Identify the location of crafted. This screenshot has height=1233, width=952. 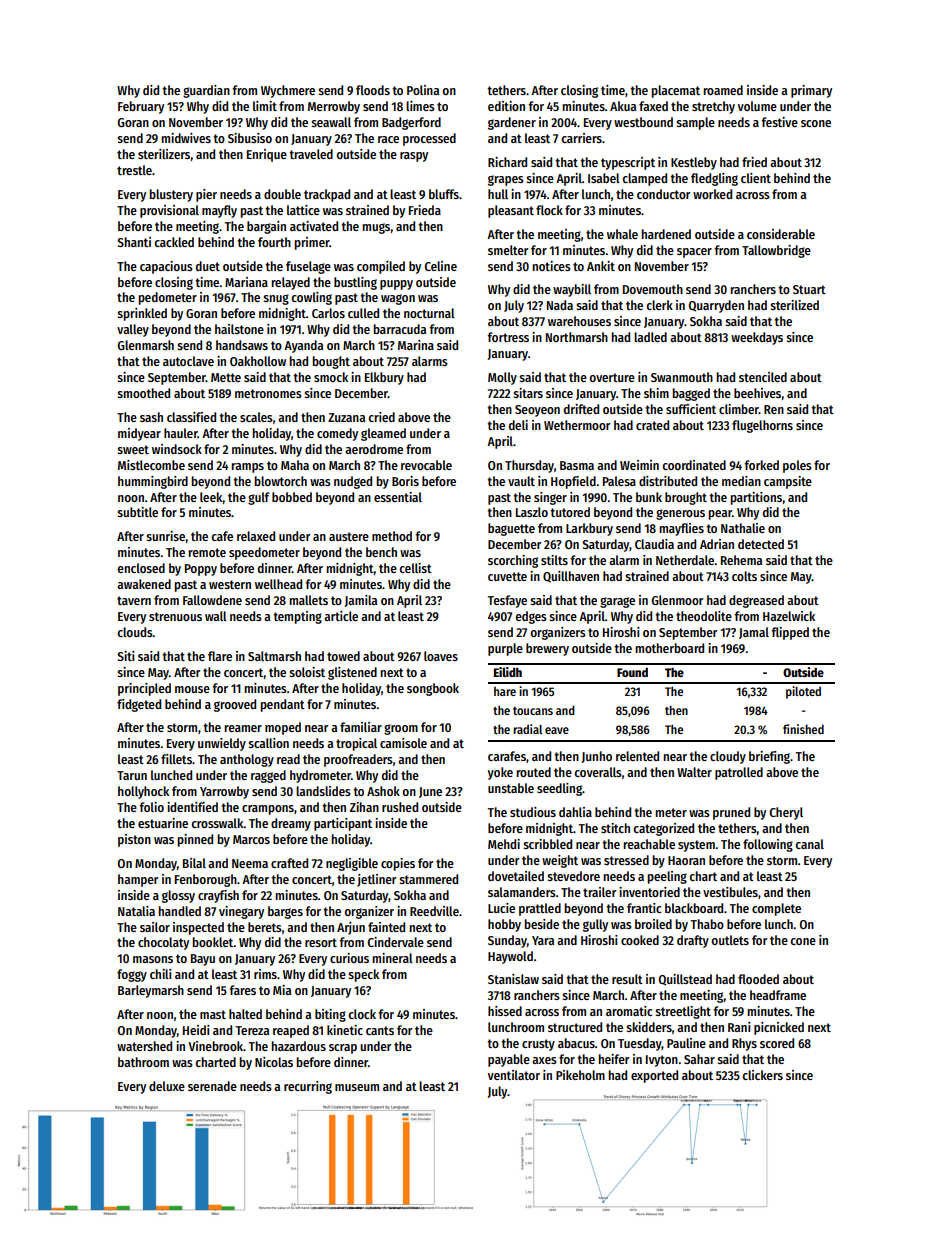
(289, 863).
